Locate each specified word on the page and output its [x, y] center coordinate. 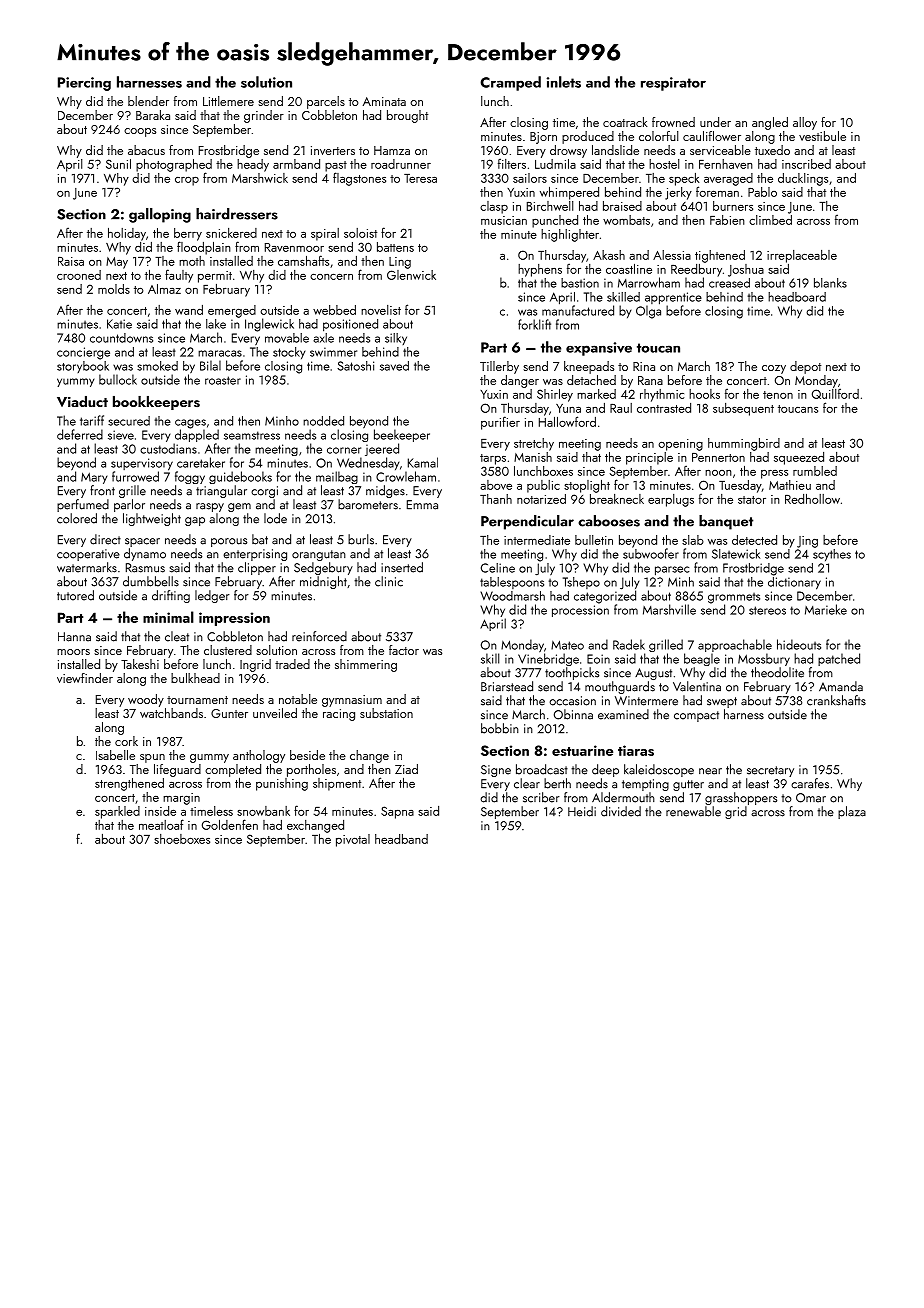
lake [216, 324]
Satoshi [355, 366]
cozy [774, 369]
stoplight [587, 486]
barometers [368, 504]
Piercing [84, 84]
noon [718, 473]
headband [401, 839]
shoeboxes [182, 839]
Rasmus [145, 568]
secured [129, 421]
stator [752, 500]
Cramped [510, 83]
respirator [673, 84]
